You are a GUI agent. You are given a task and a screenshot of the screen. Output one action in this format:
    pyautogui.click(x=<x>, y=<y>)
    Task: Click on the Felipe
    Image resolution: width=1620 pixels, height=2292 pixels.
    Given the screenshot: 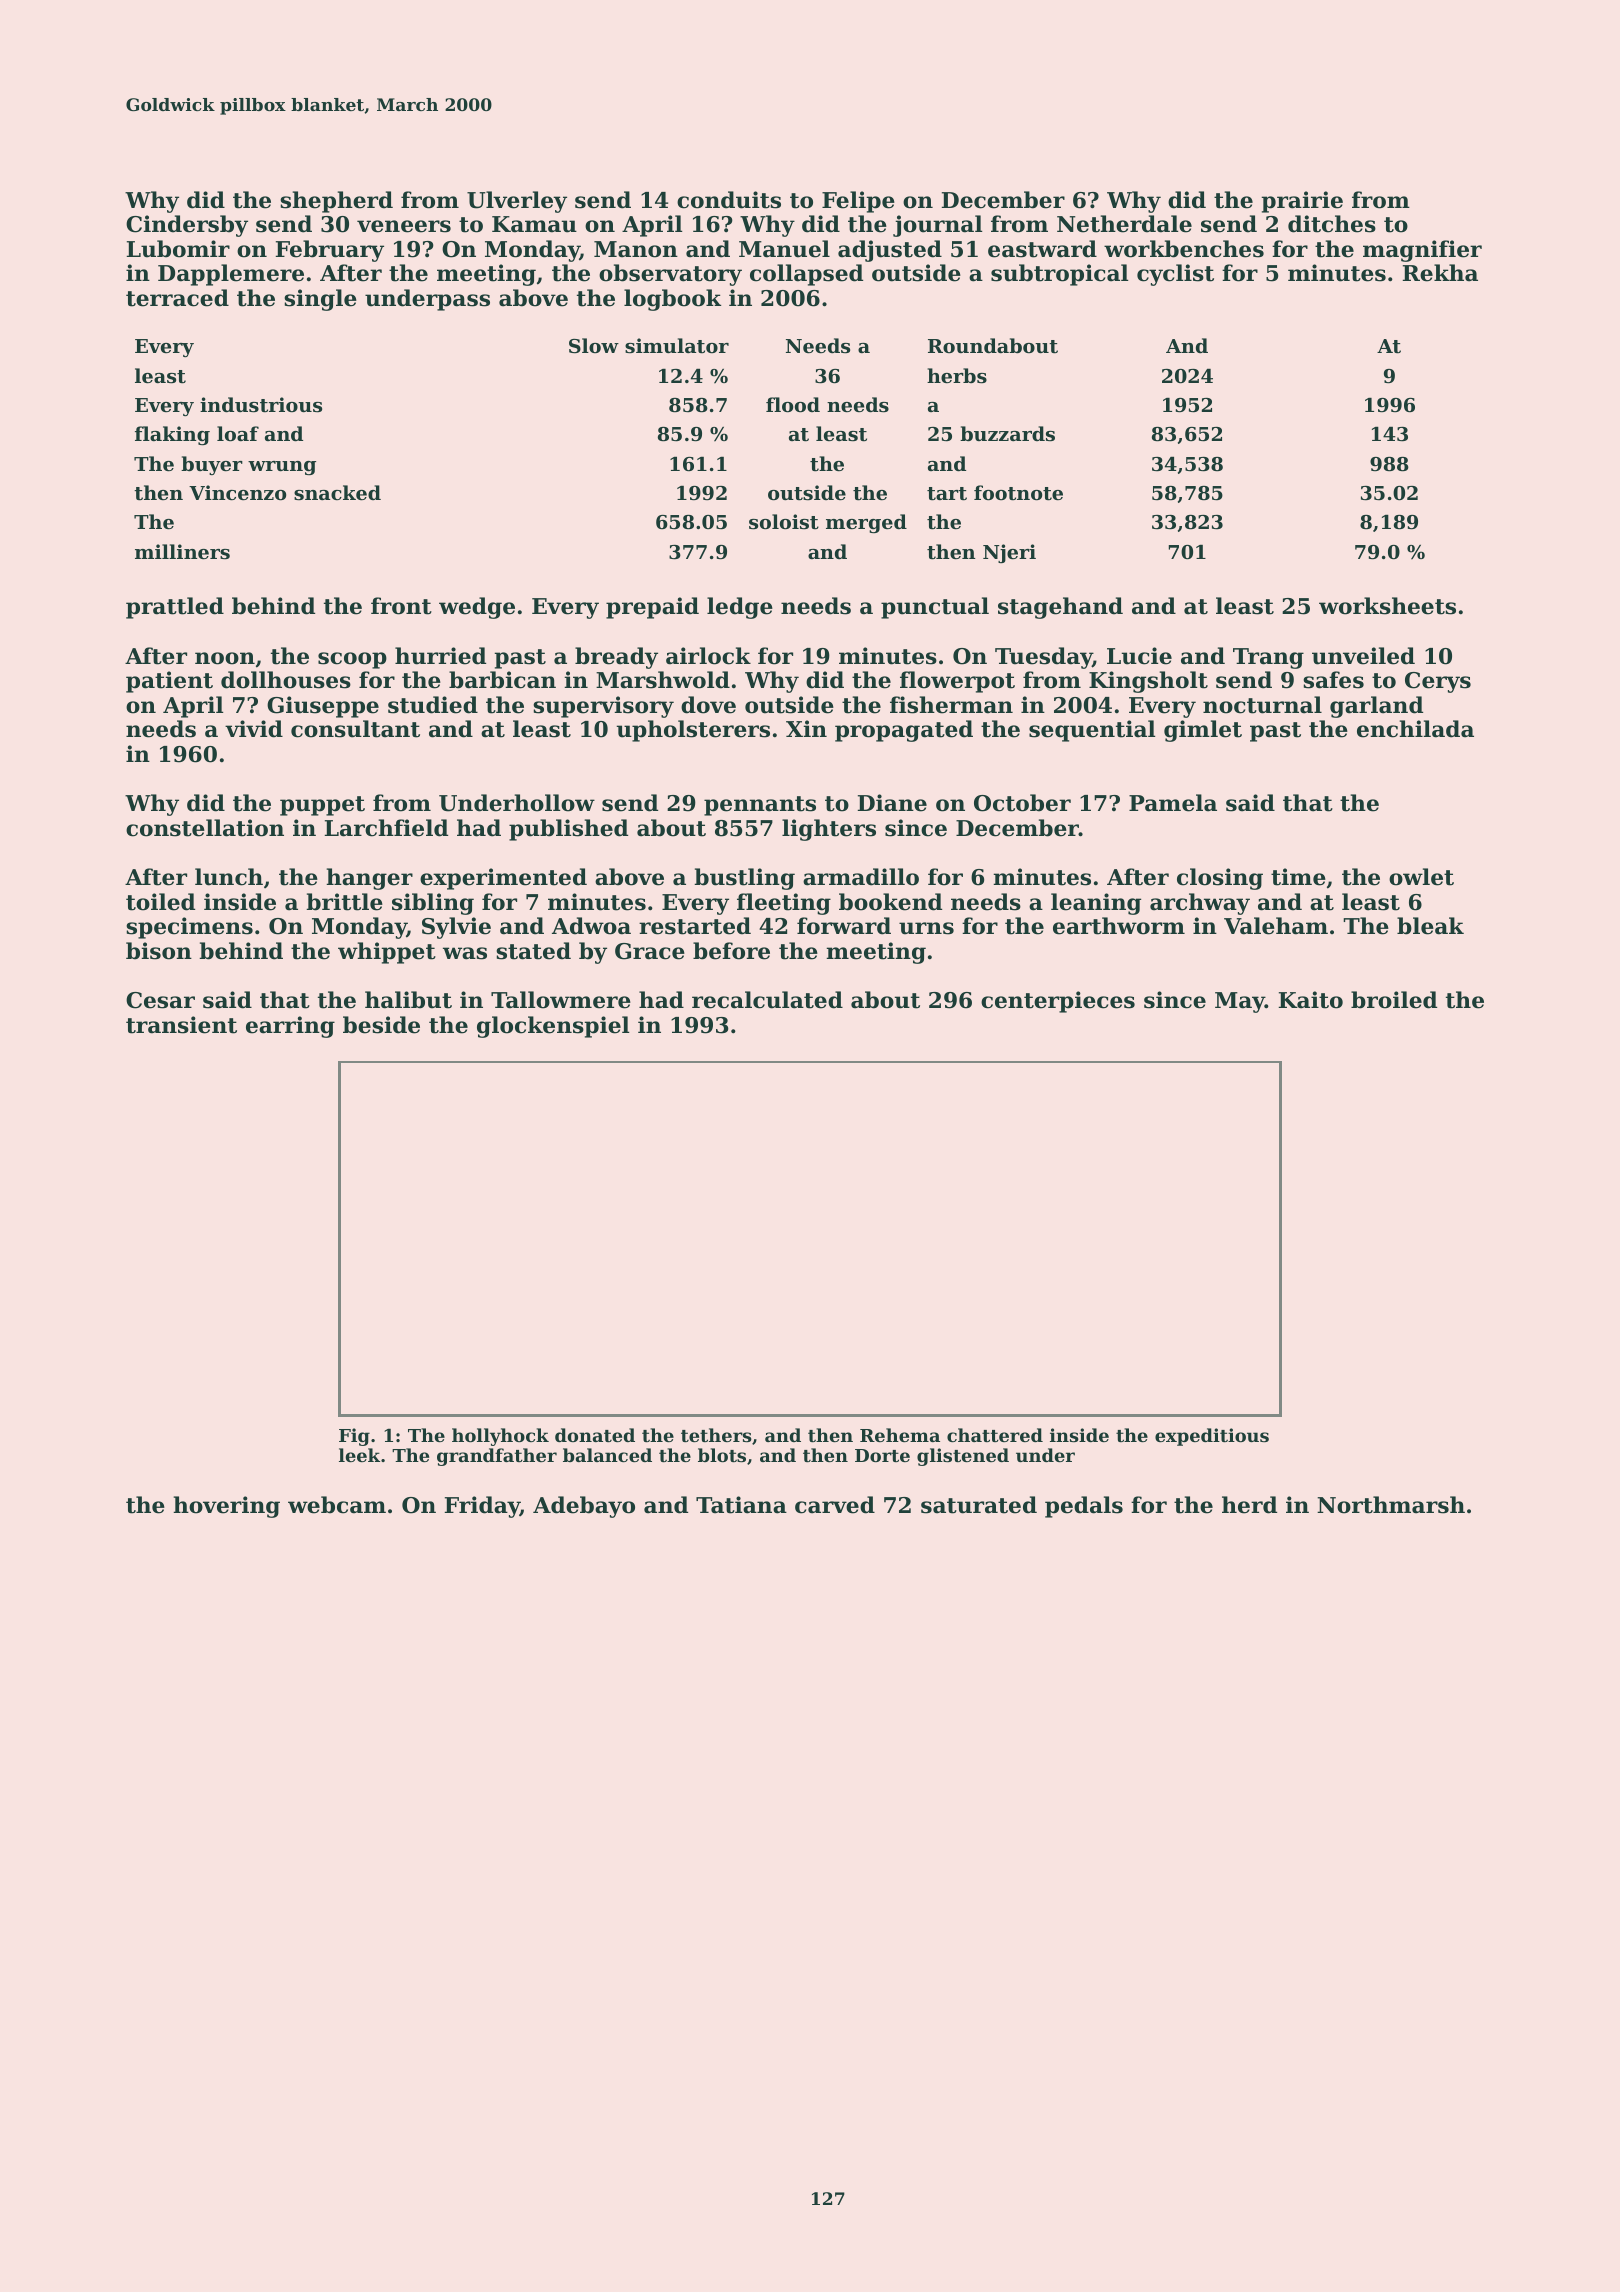 What is the action you would take?
    pyautogui.click(x=858, y=202)
